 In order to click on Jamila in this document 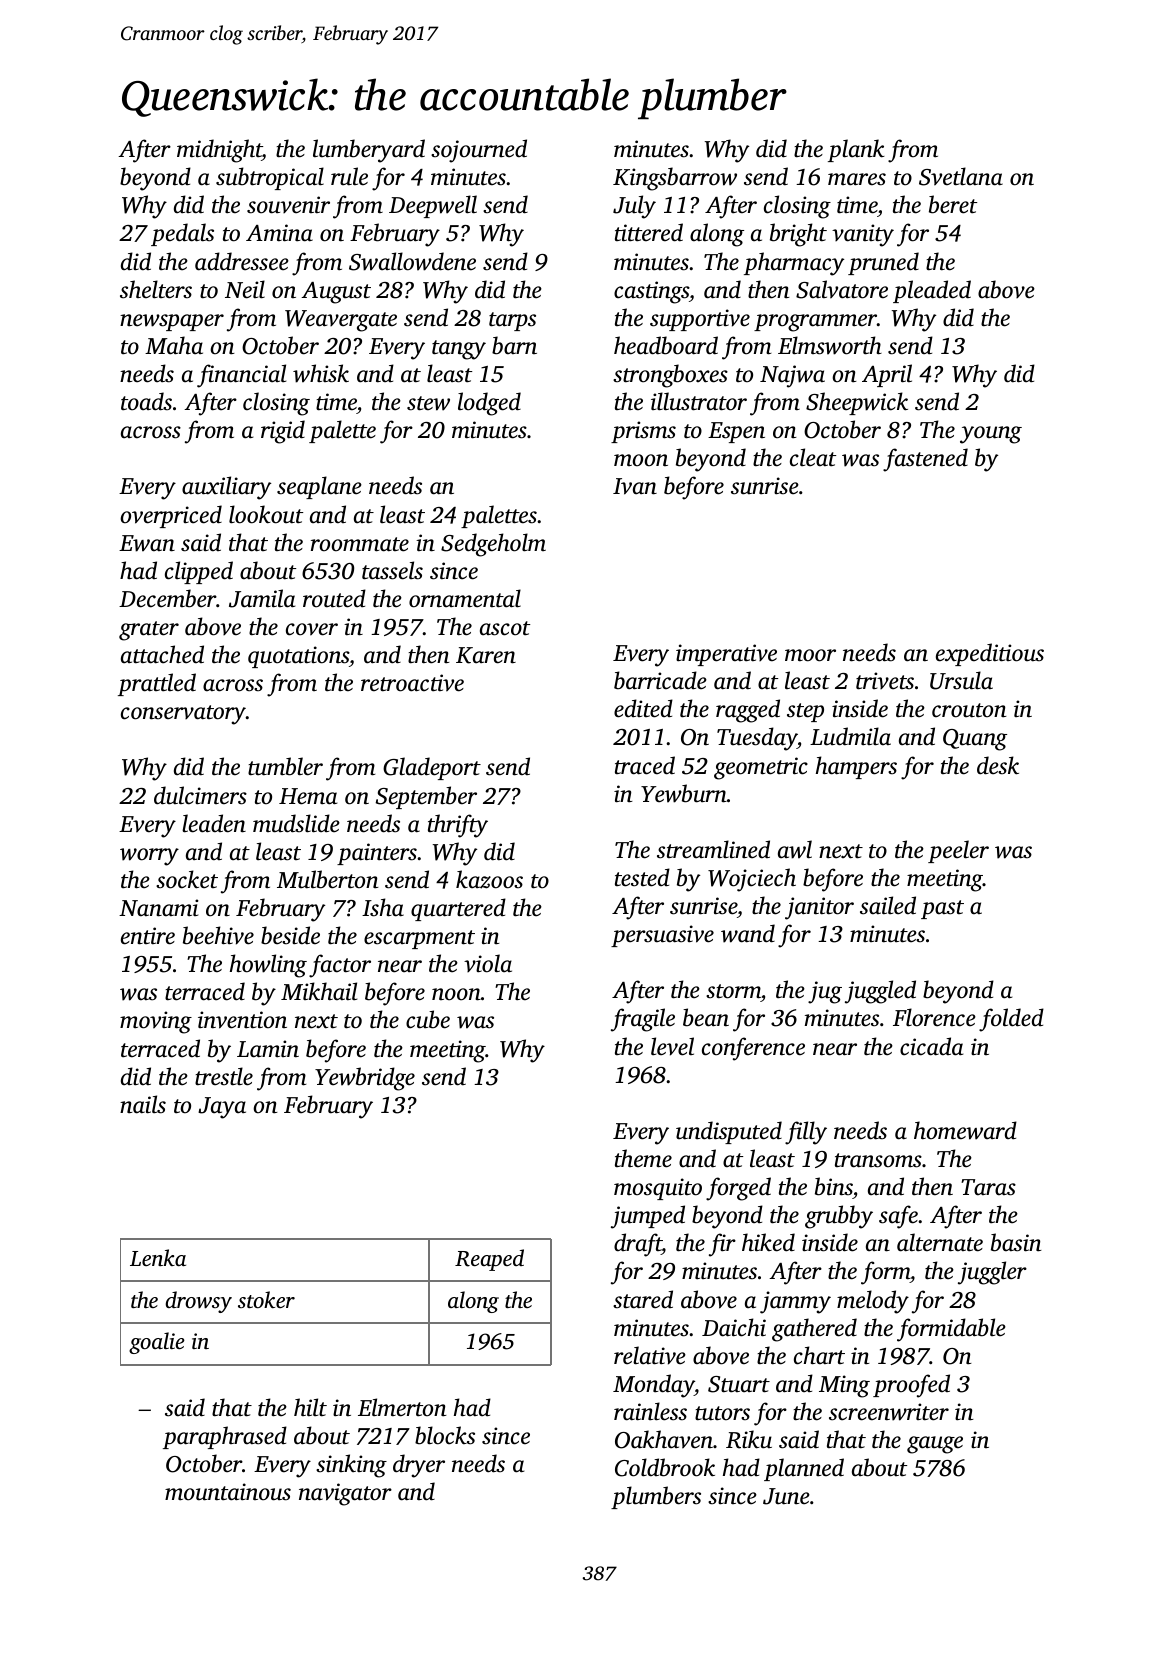, I will do `click(262, 598)`.
